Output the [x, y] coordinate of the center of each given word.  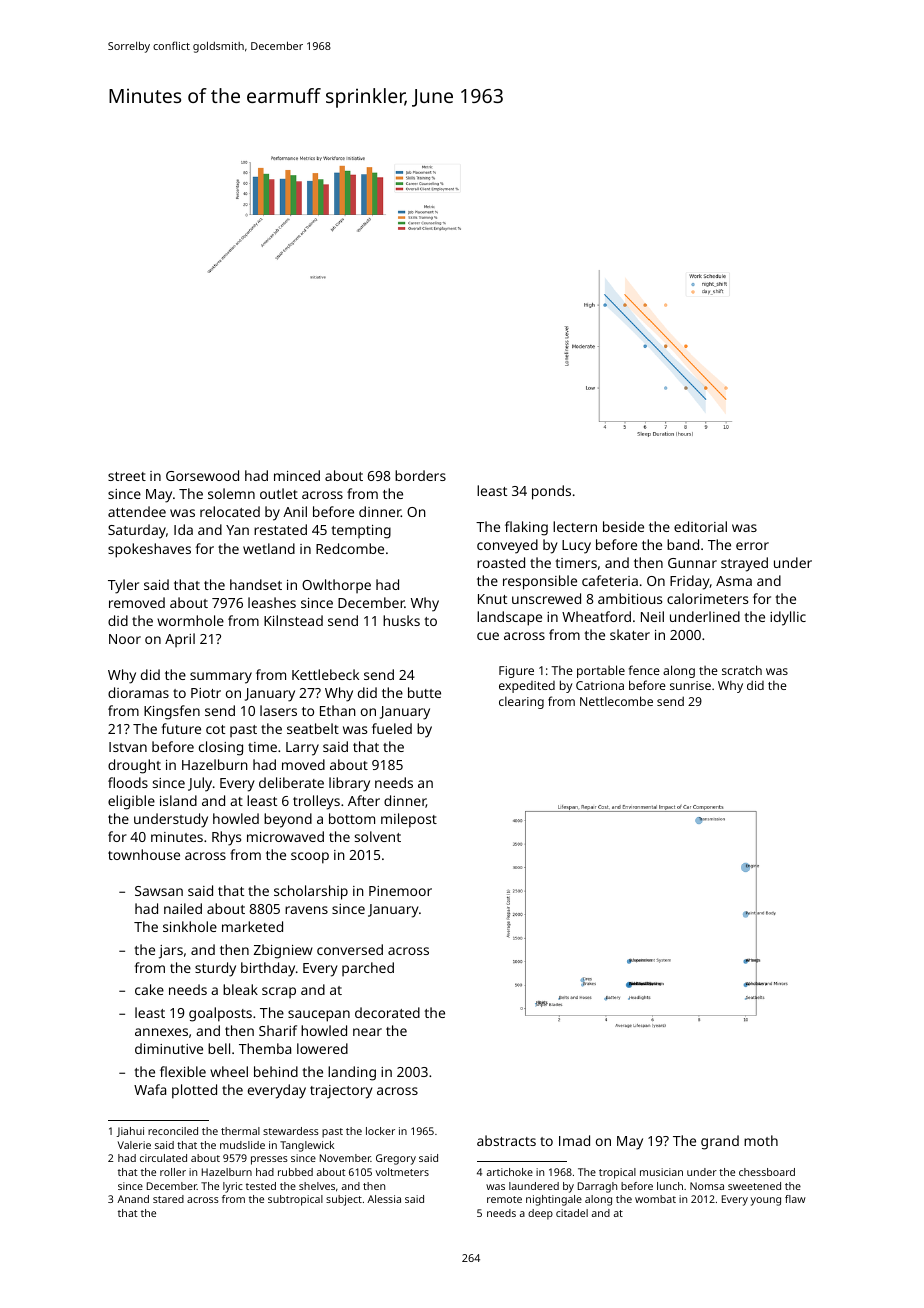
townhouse [144, 854]
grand [720, 1142]
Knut [492, 599]
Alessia [384, 1199]
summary [221, 678]
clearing [521, 702]
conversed [350, 949]
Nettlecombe [616, 701]
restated [280, 529]
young [766, 1201]
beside [623, 526]
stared [168, 1199]
